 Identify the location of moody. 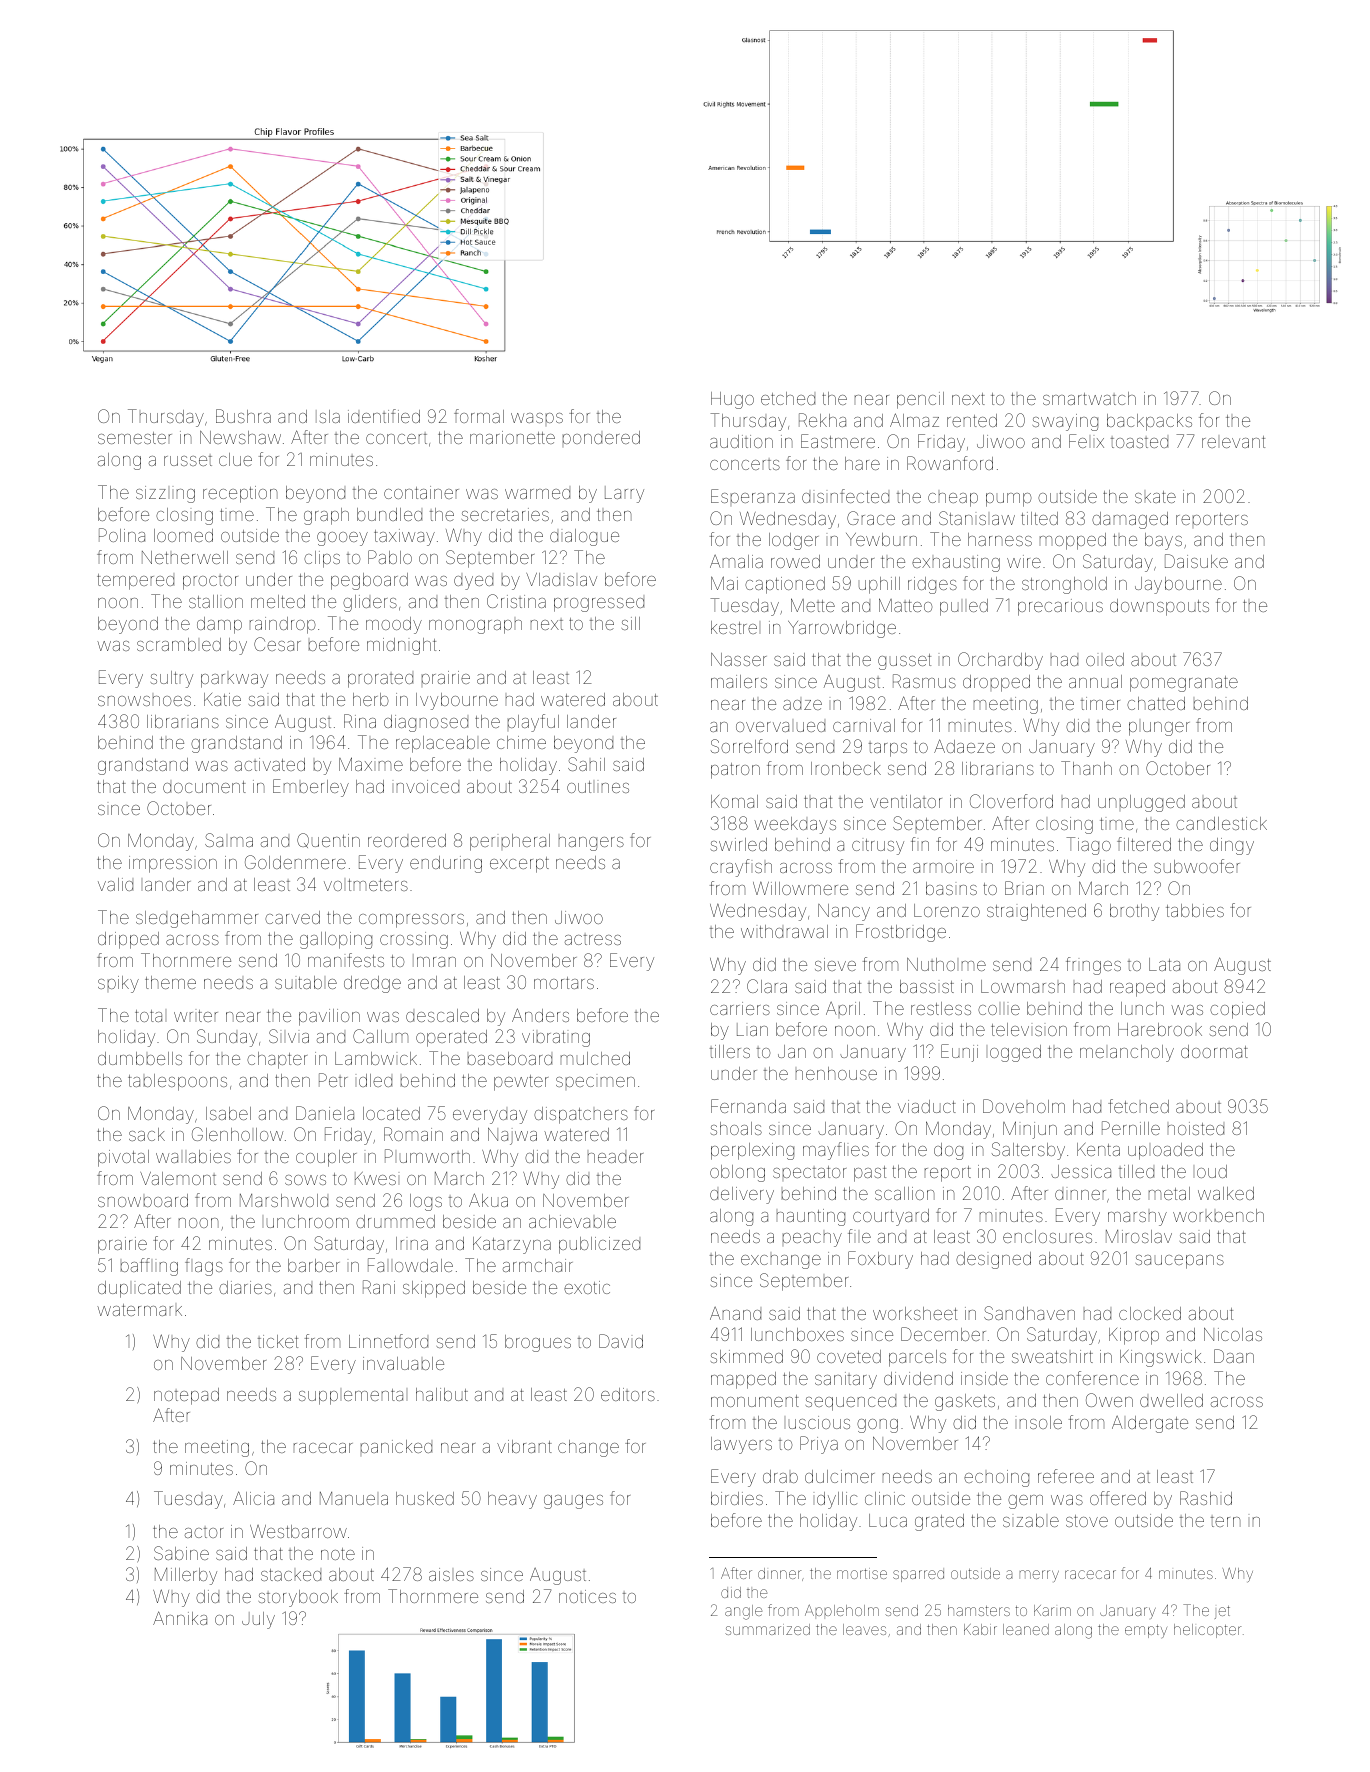
(394, 625).
